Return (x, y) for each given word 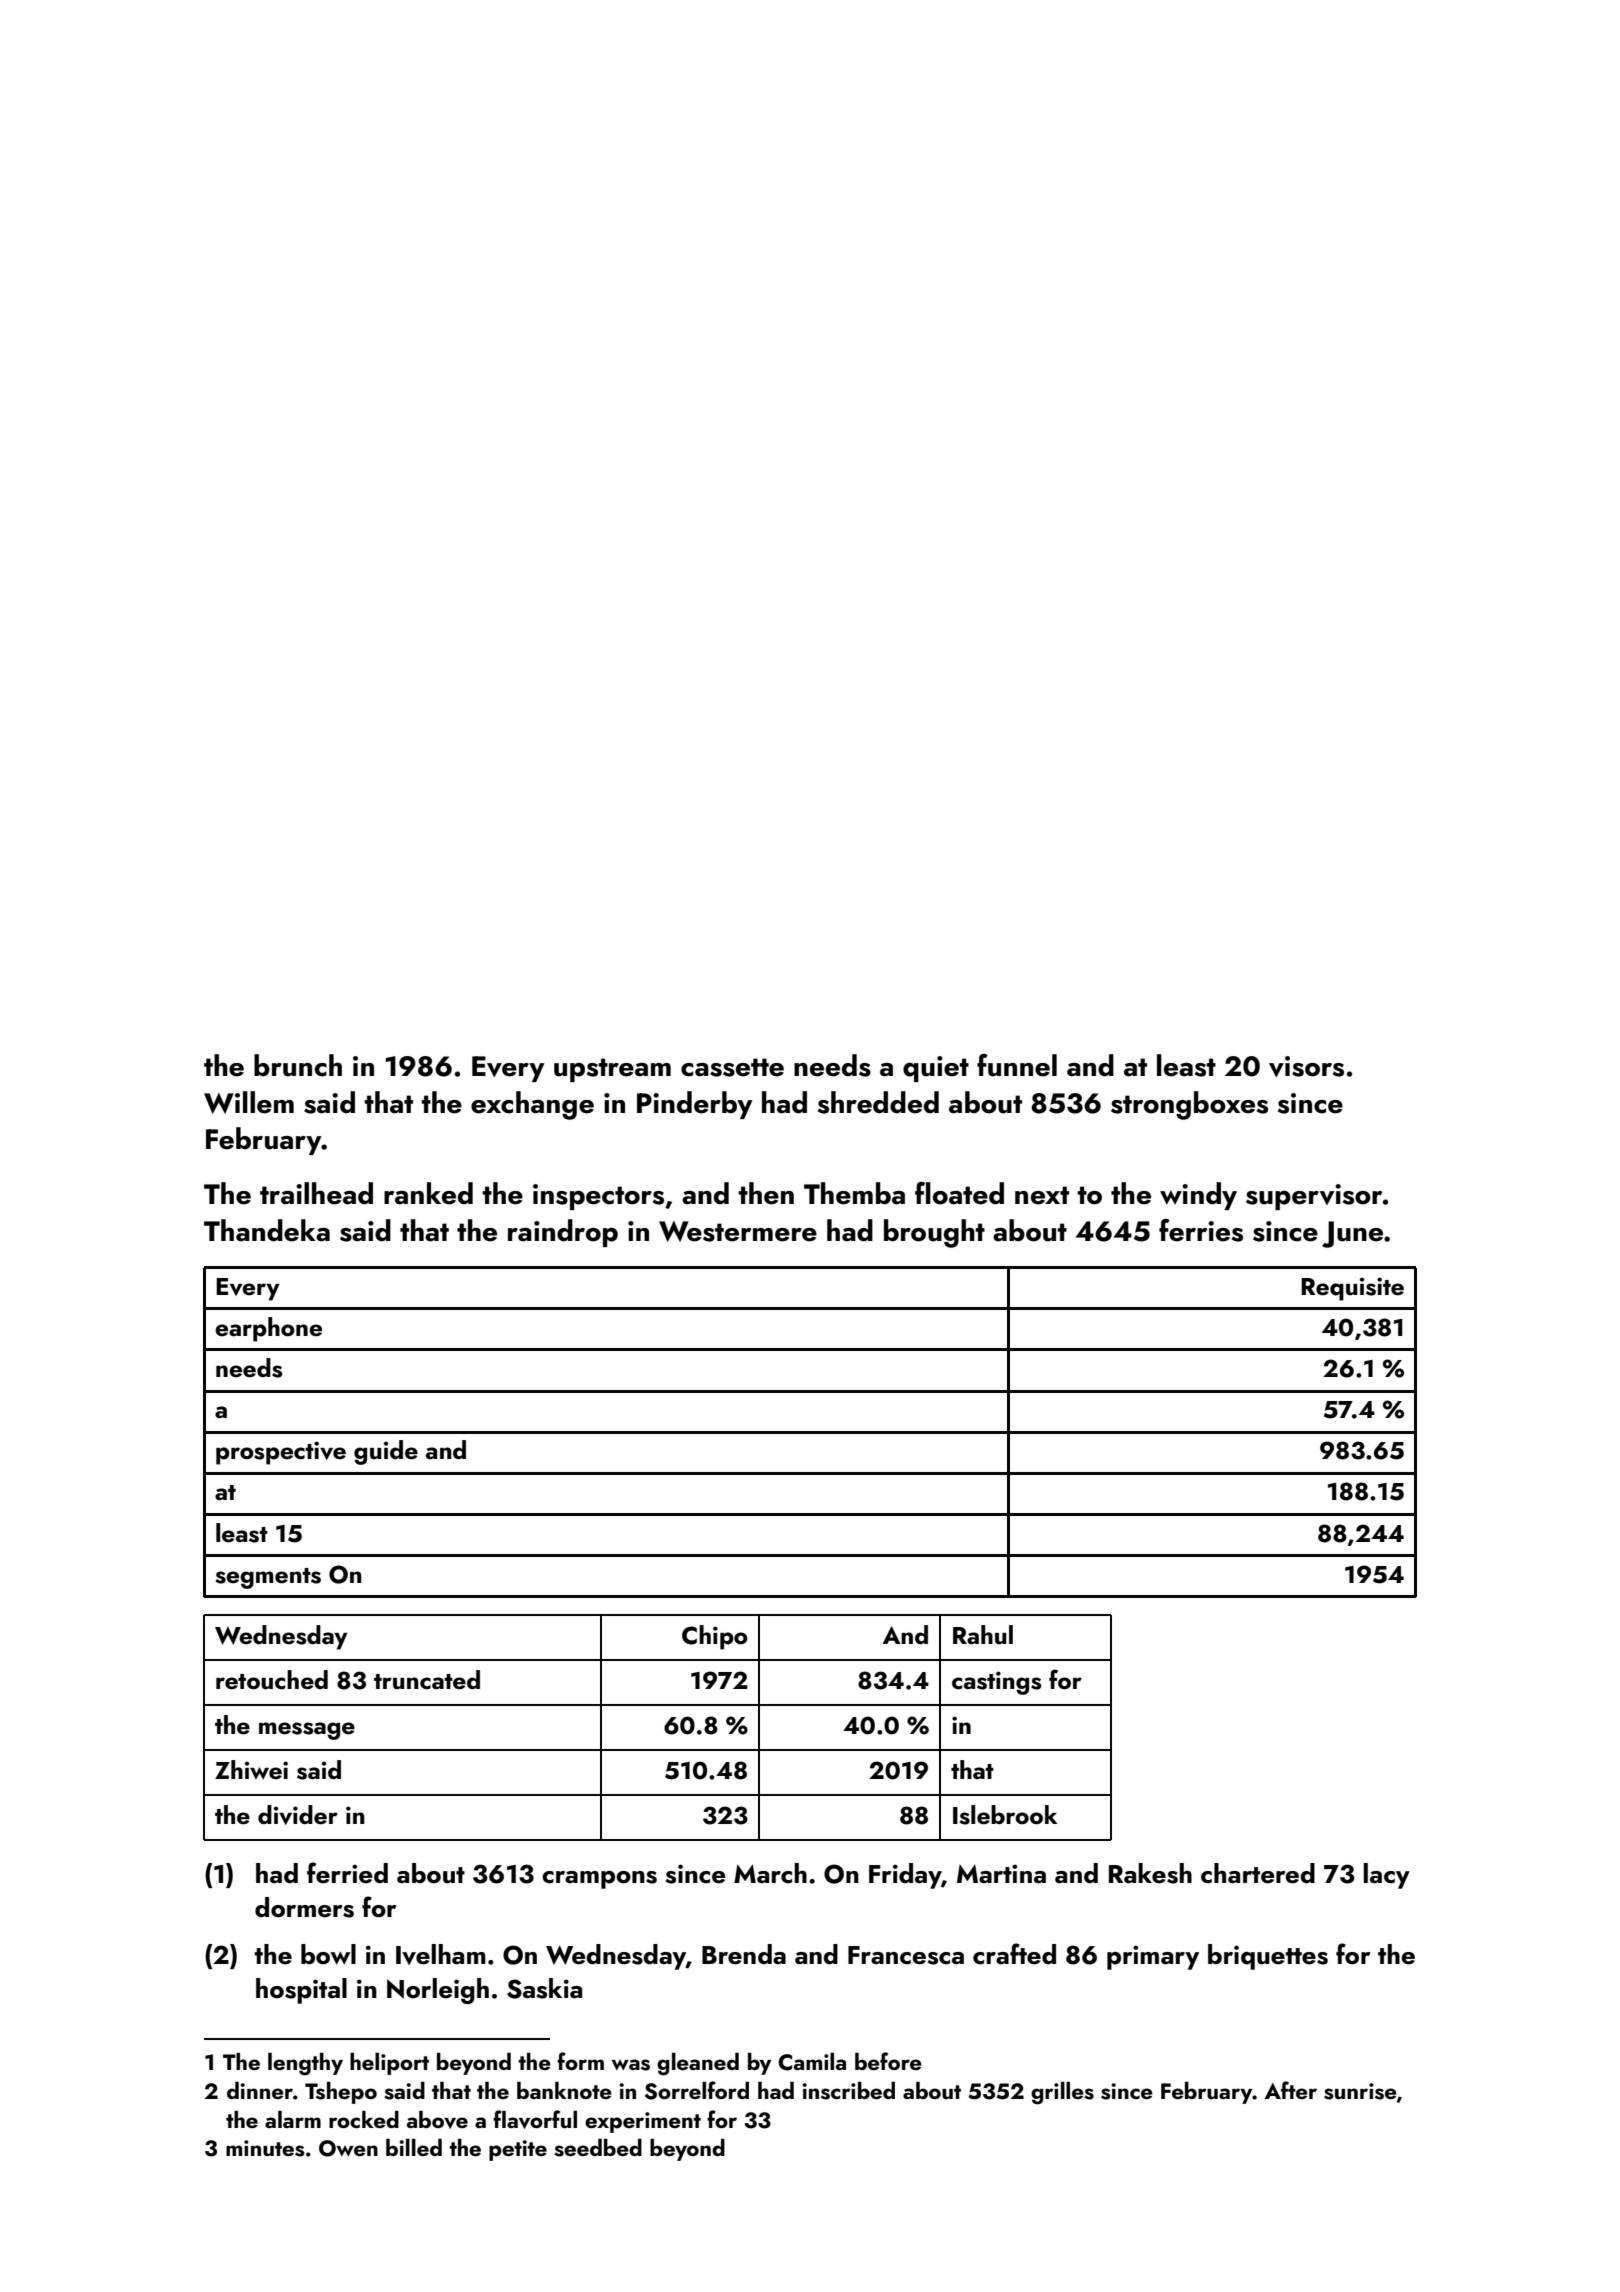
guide (386, 1452)
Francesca (906, 1955)
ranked (428, 1193)
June (1352, 1234)
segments (268, 1578)
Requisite (1352, 1289)
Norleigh (438, 1991)
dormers (304, 1907)
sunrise (1360, 2091)
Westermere (738, 1231)
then (766, 1193)
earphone (268, 1329)
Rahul (983, 1635)
